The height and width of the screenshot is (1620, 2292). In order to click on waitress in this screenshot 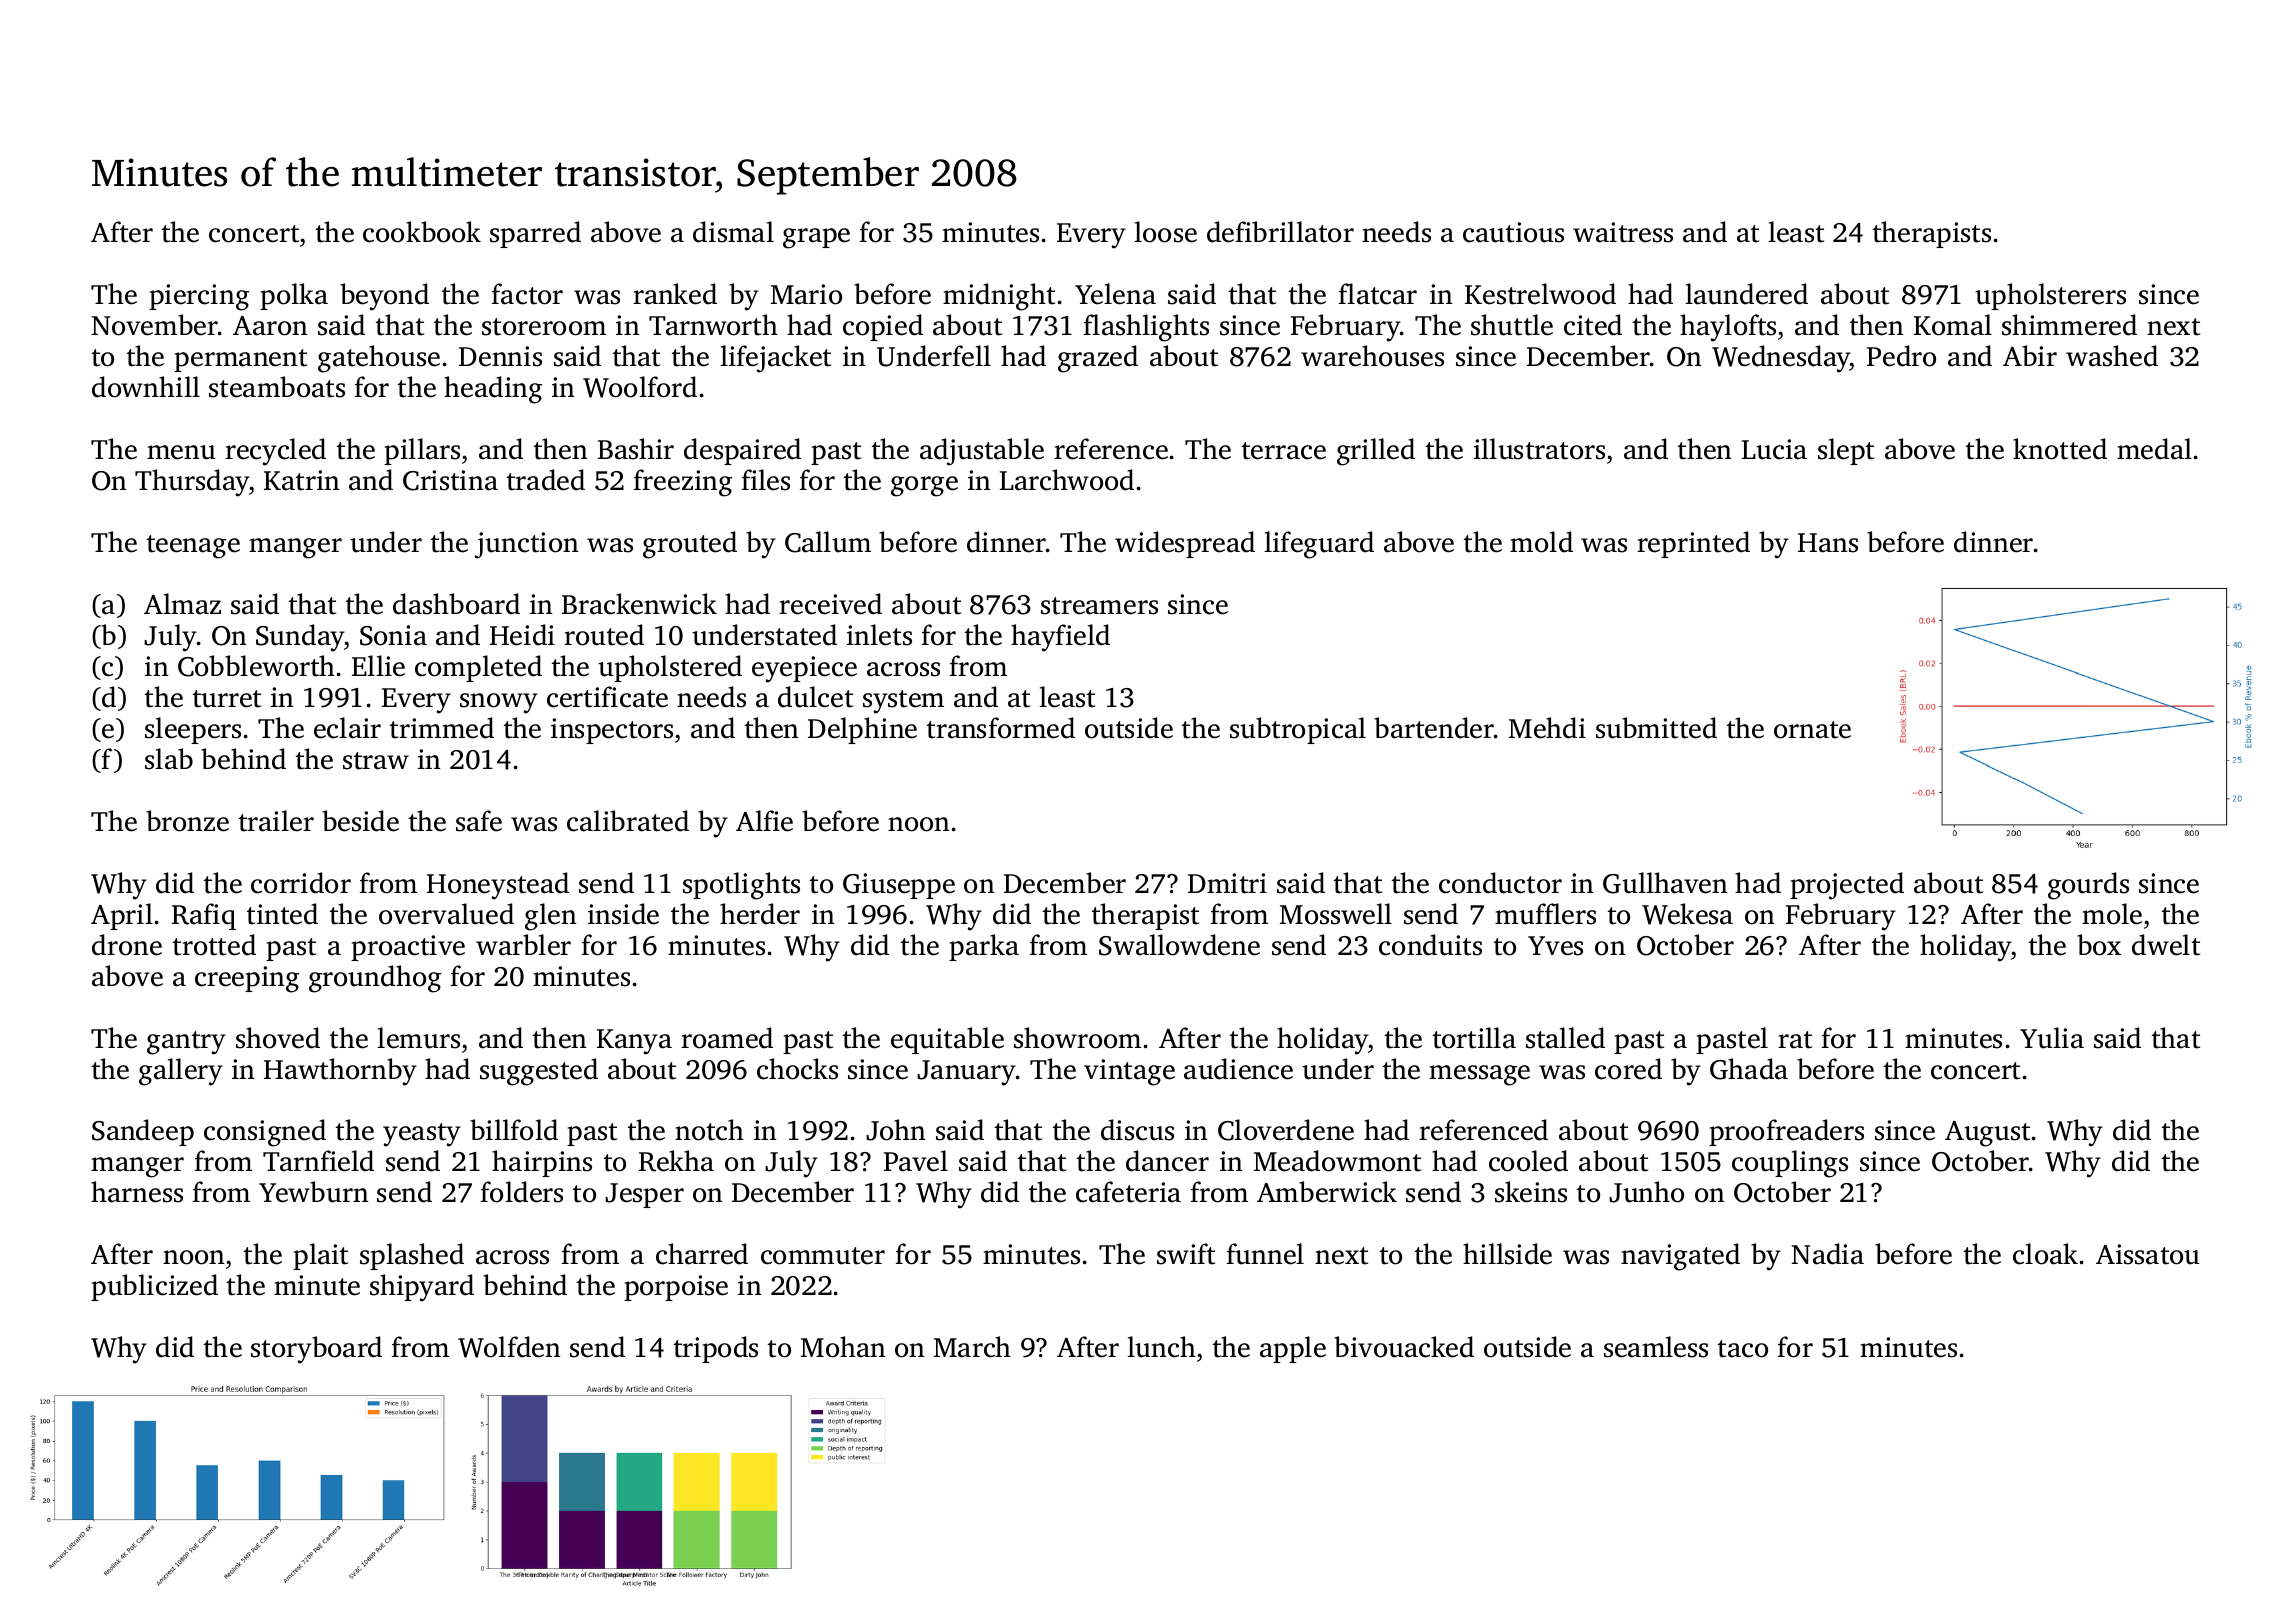, I will do `click(1623, 232)`.
